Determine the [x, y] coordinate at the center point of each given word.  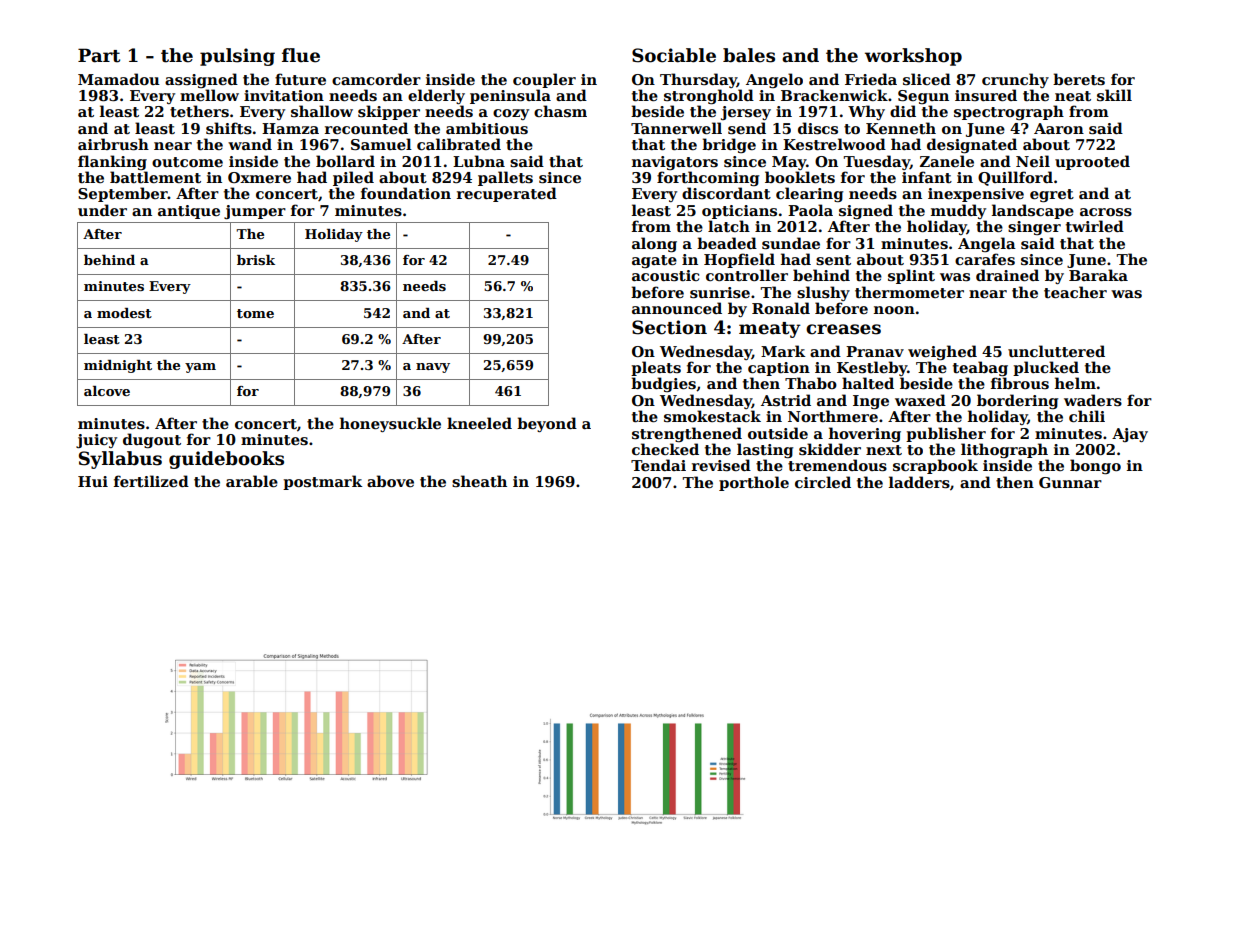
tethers [199, 111]
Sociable [674, 55]
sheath [479, 481]
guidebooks [226, 460]
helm [1075, 383]
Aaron [1059, 128]
